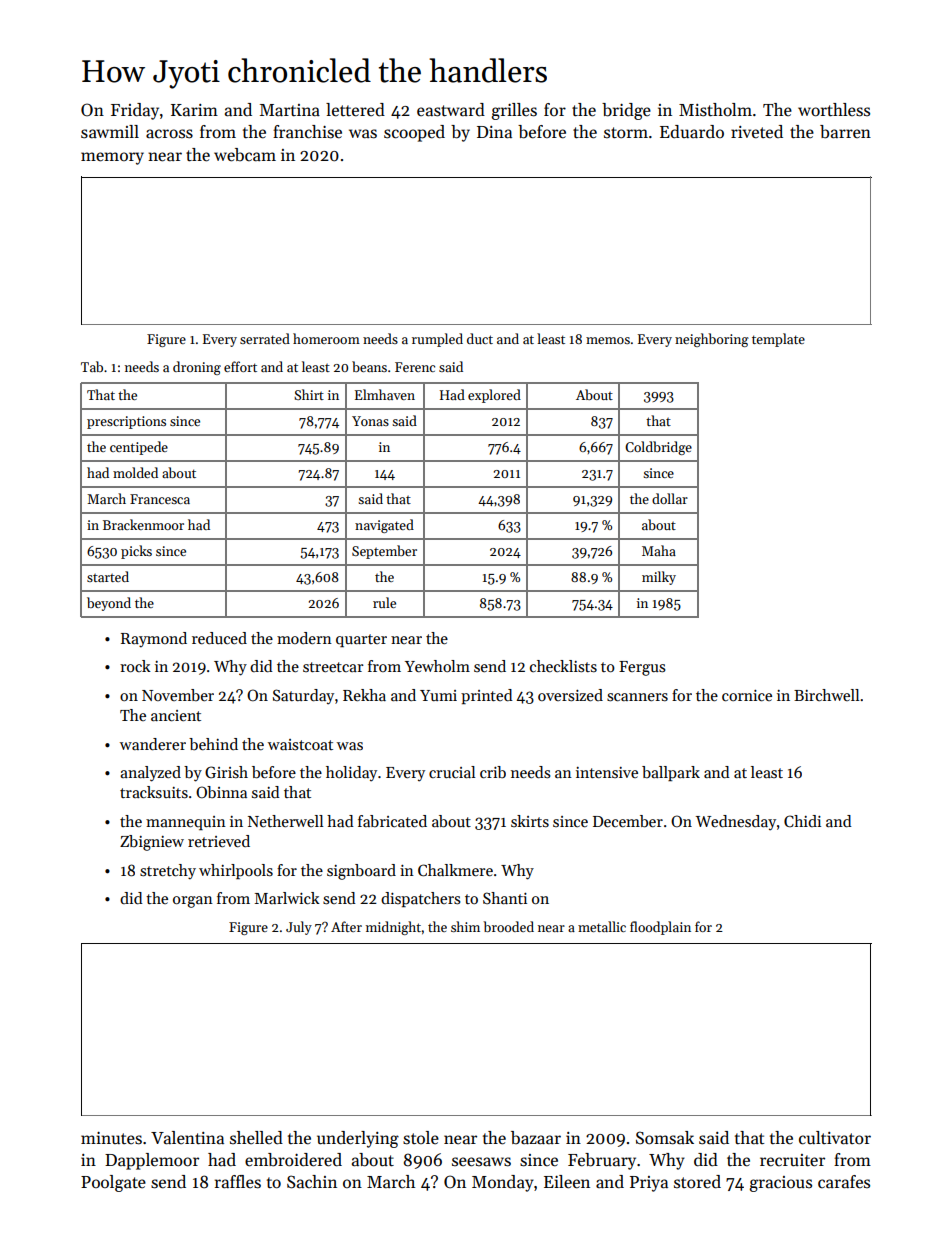  Describe the element at coordinates (826, 695) in the image. I see `Birchwell` at that location.
